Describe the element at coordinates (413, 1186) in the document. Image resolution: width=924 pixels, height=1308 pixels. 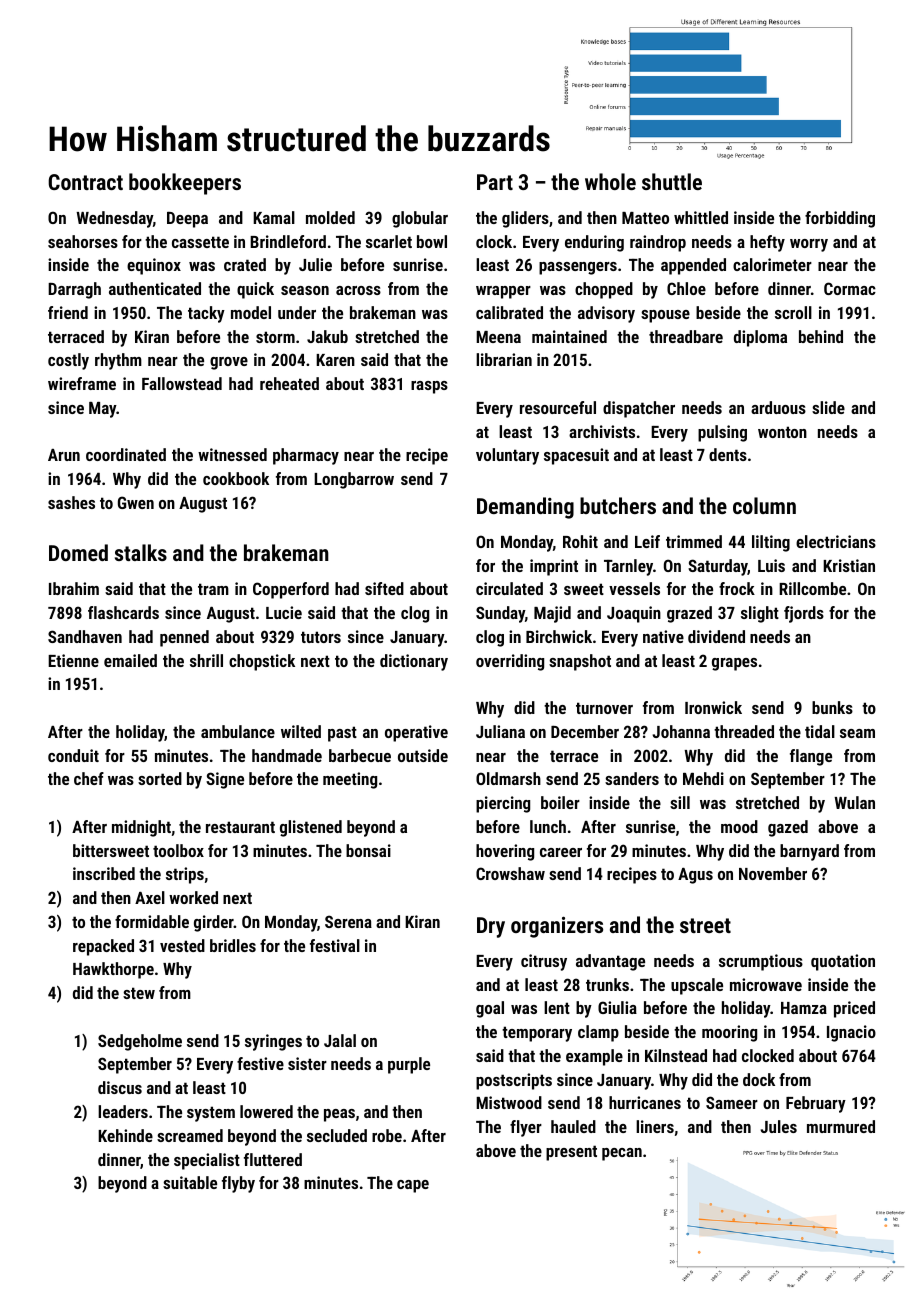
I see `cape` at that location.
